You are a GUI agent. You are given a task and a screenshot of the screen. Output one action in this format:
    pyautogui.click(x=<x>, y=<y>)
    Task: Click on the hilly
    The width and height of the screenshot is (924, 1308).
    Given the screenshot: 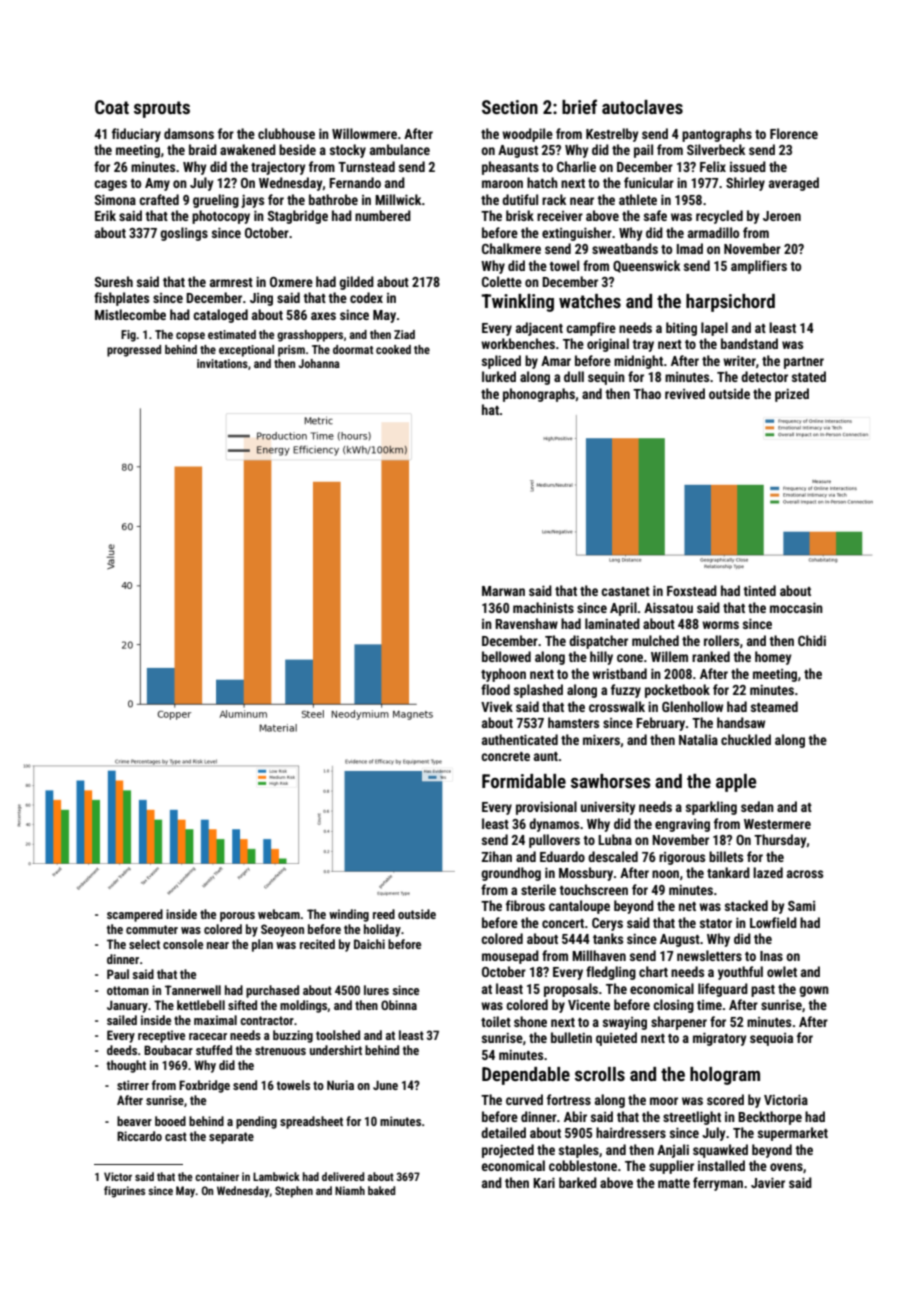 What is the action you would take?
    pyautogui.click(x=601, y=658)
